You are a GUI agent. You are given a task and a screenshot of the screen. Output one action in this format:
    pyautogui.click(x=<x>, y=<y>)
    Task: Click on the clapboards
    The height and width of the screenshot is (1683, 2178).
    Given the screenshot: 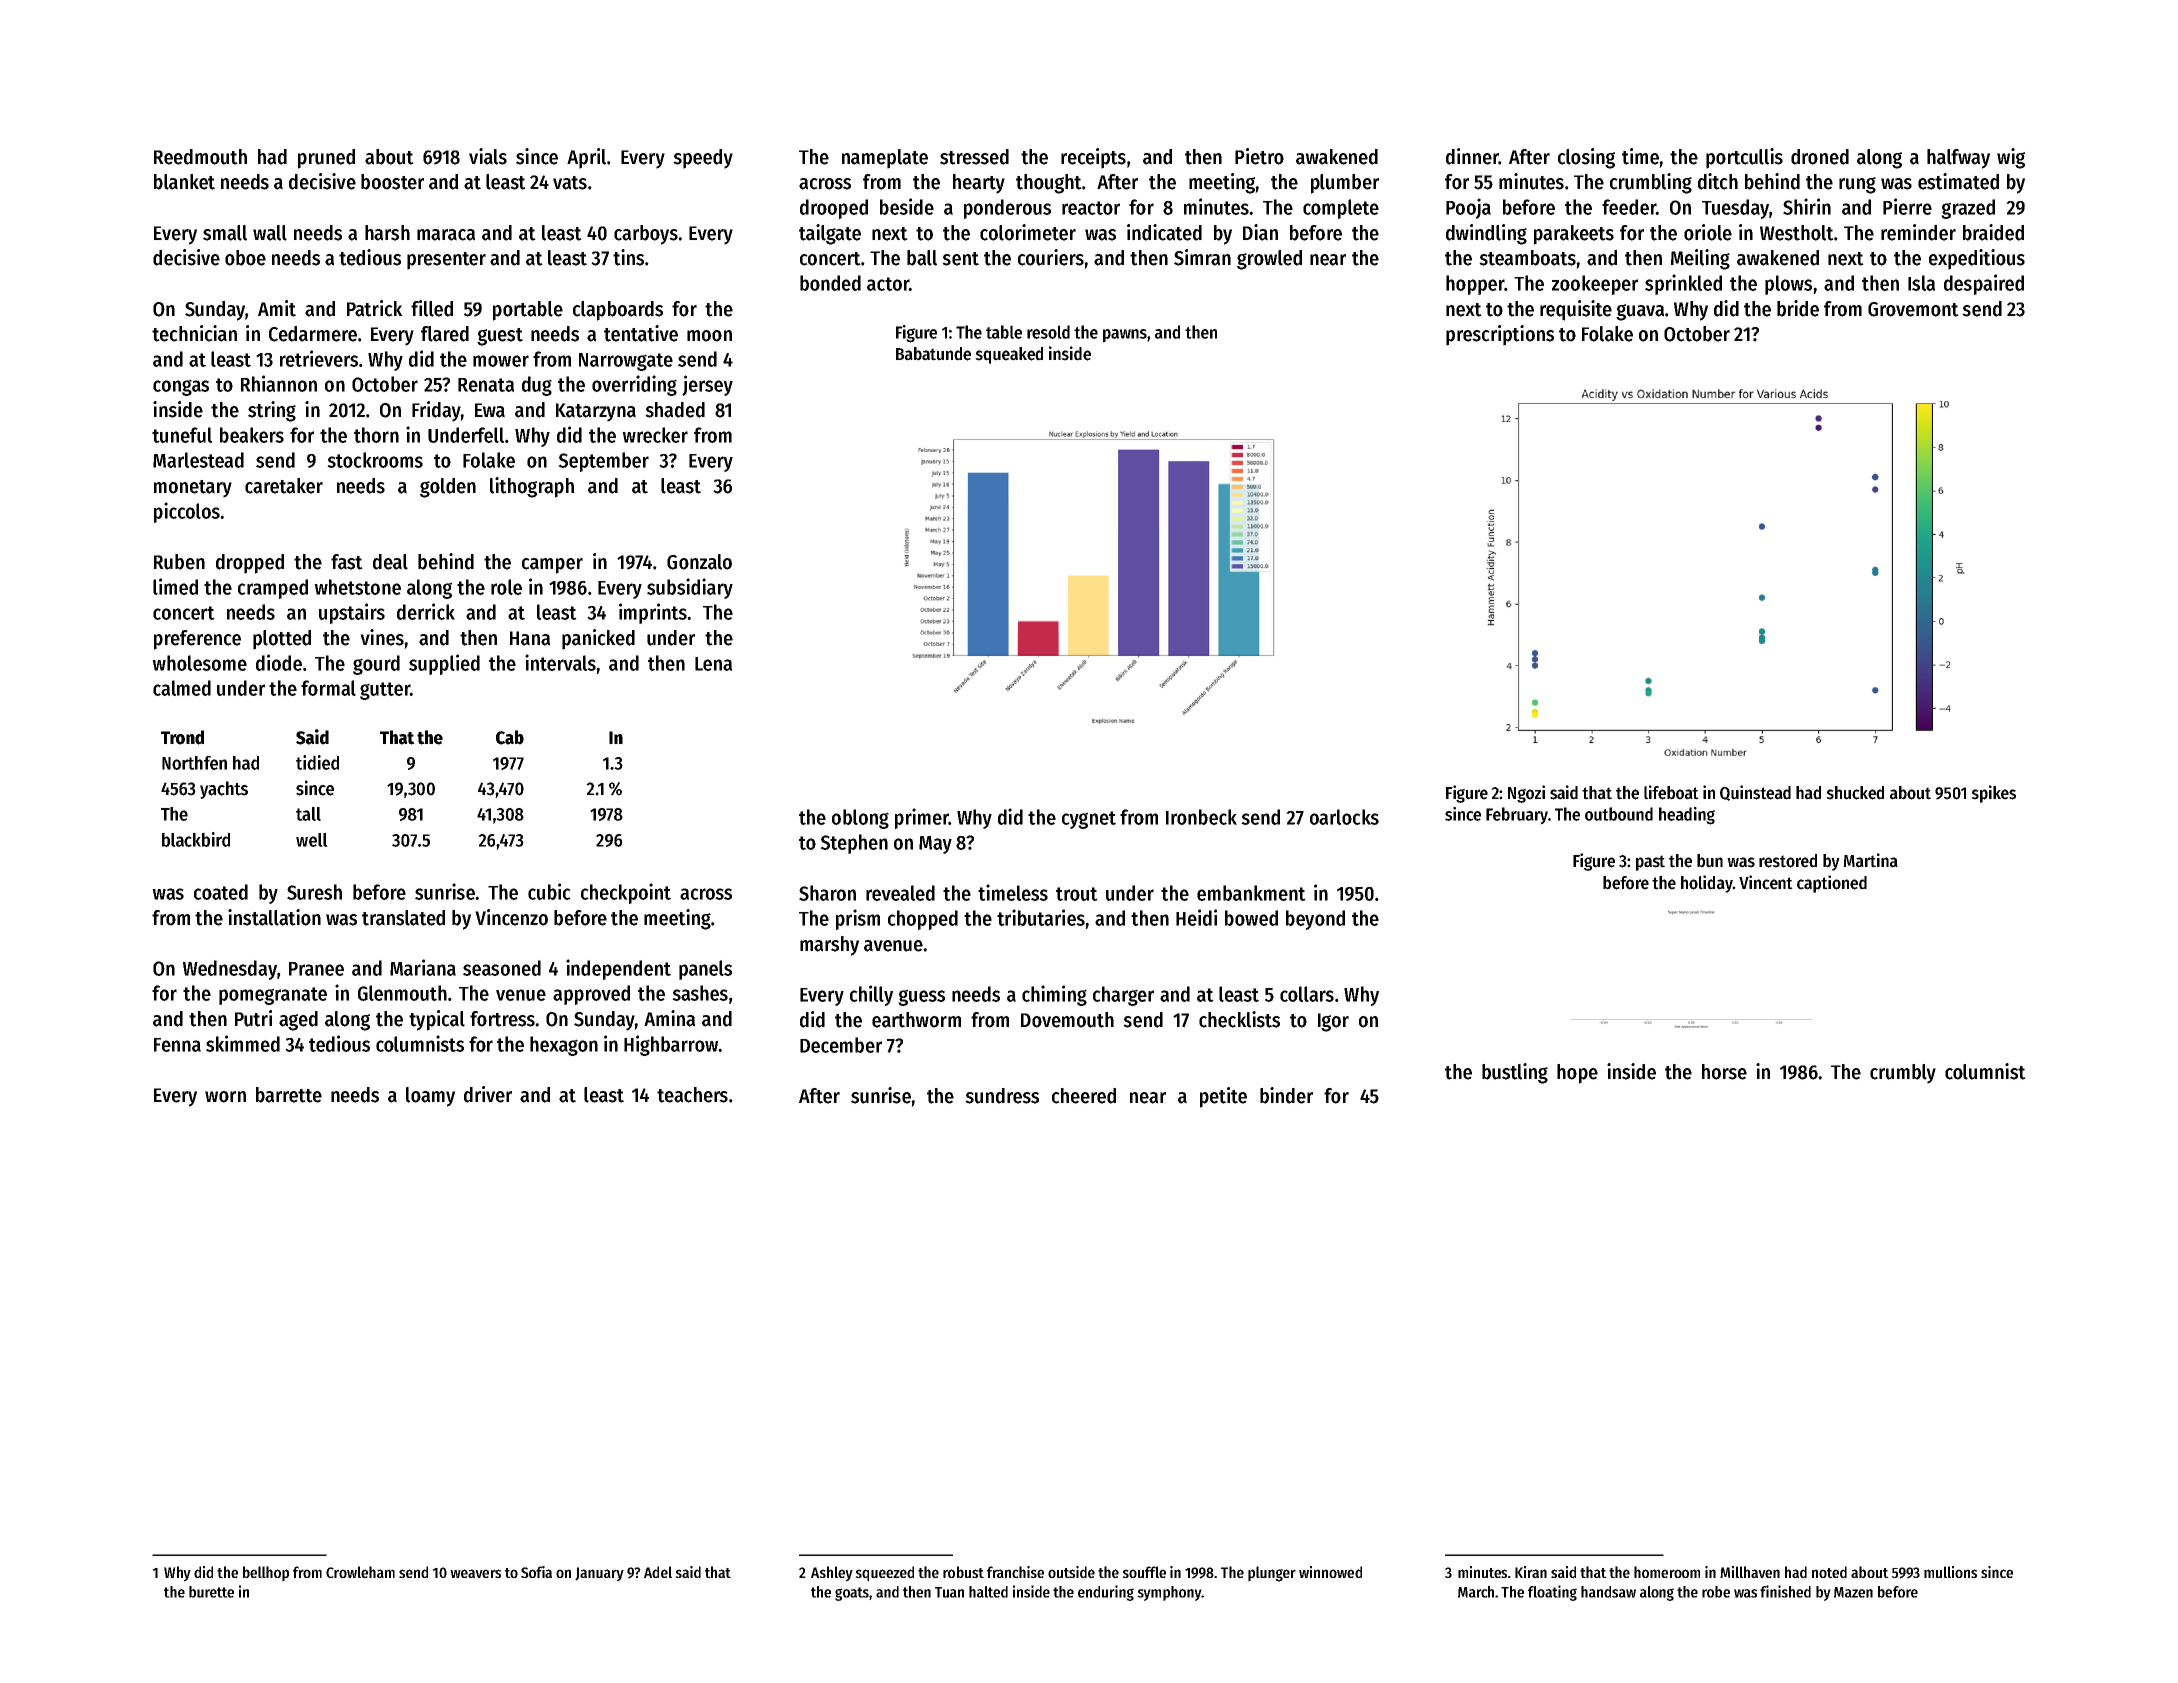 What is the action you would take?
    pyautogui.click(x=618, y=311)
